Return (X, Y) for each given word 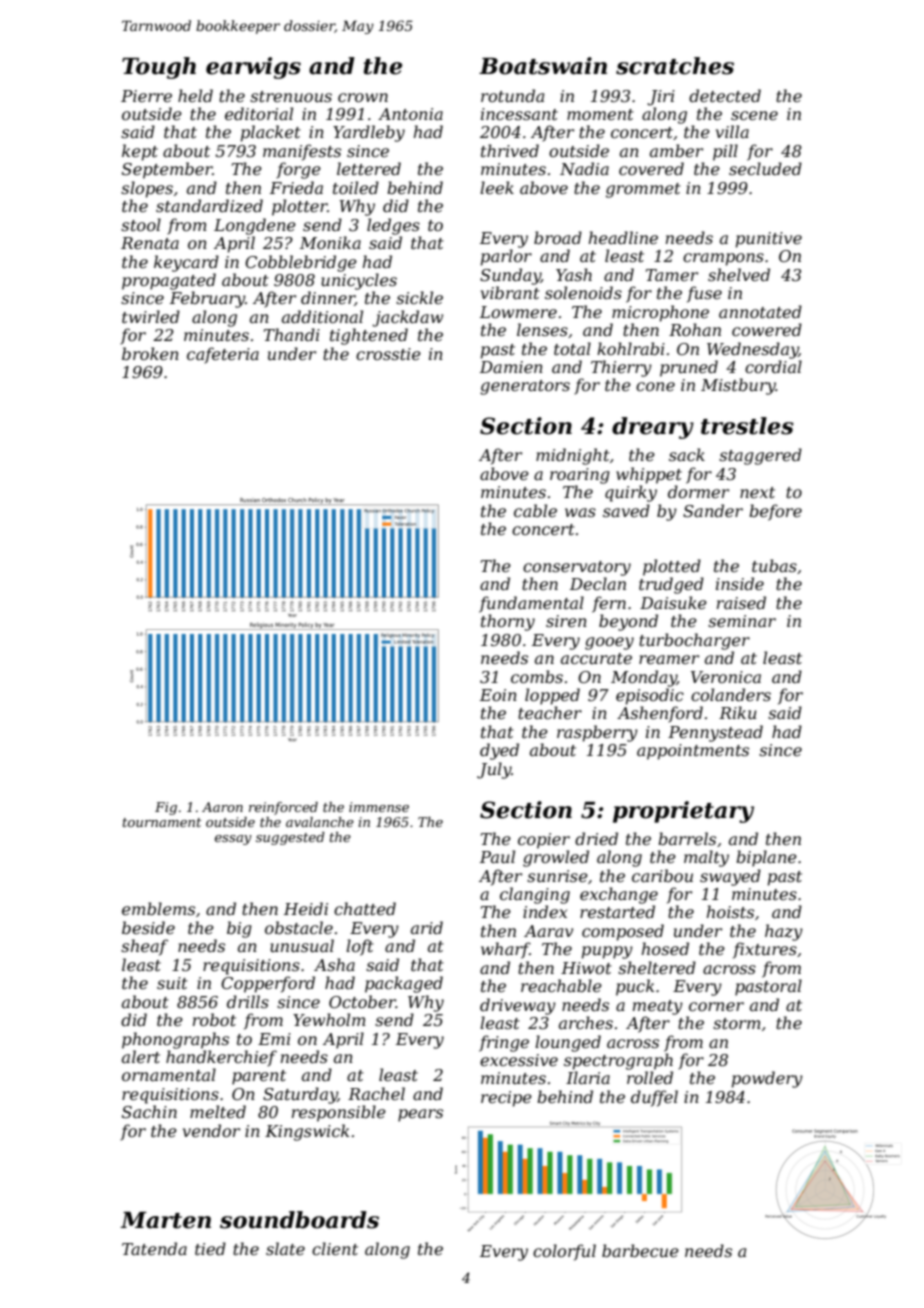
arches (586, 1022)
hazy (784, 932)
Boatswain (543, 66)
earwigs (253, 68)
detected (725, 95)
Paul (497, 856)
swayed (730, 877)
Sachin (149, 1111)
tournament (162, 822)
